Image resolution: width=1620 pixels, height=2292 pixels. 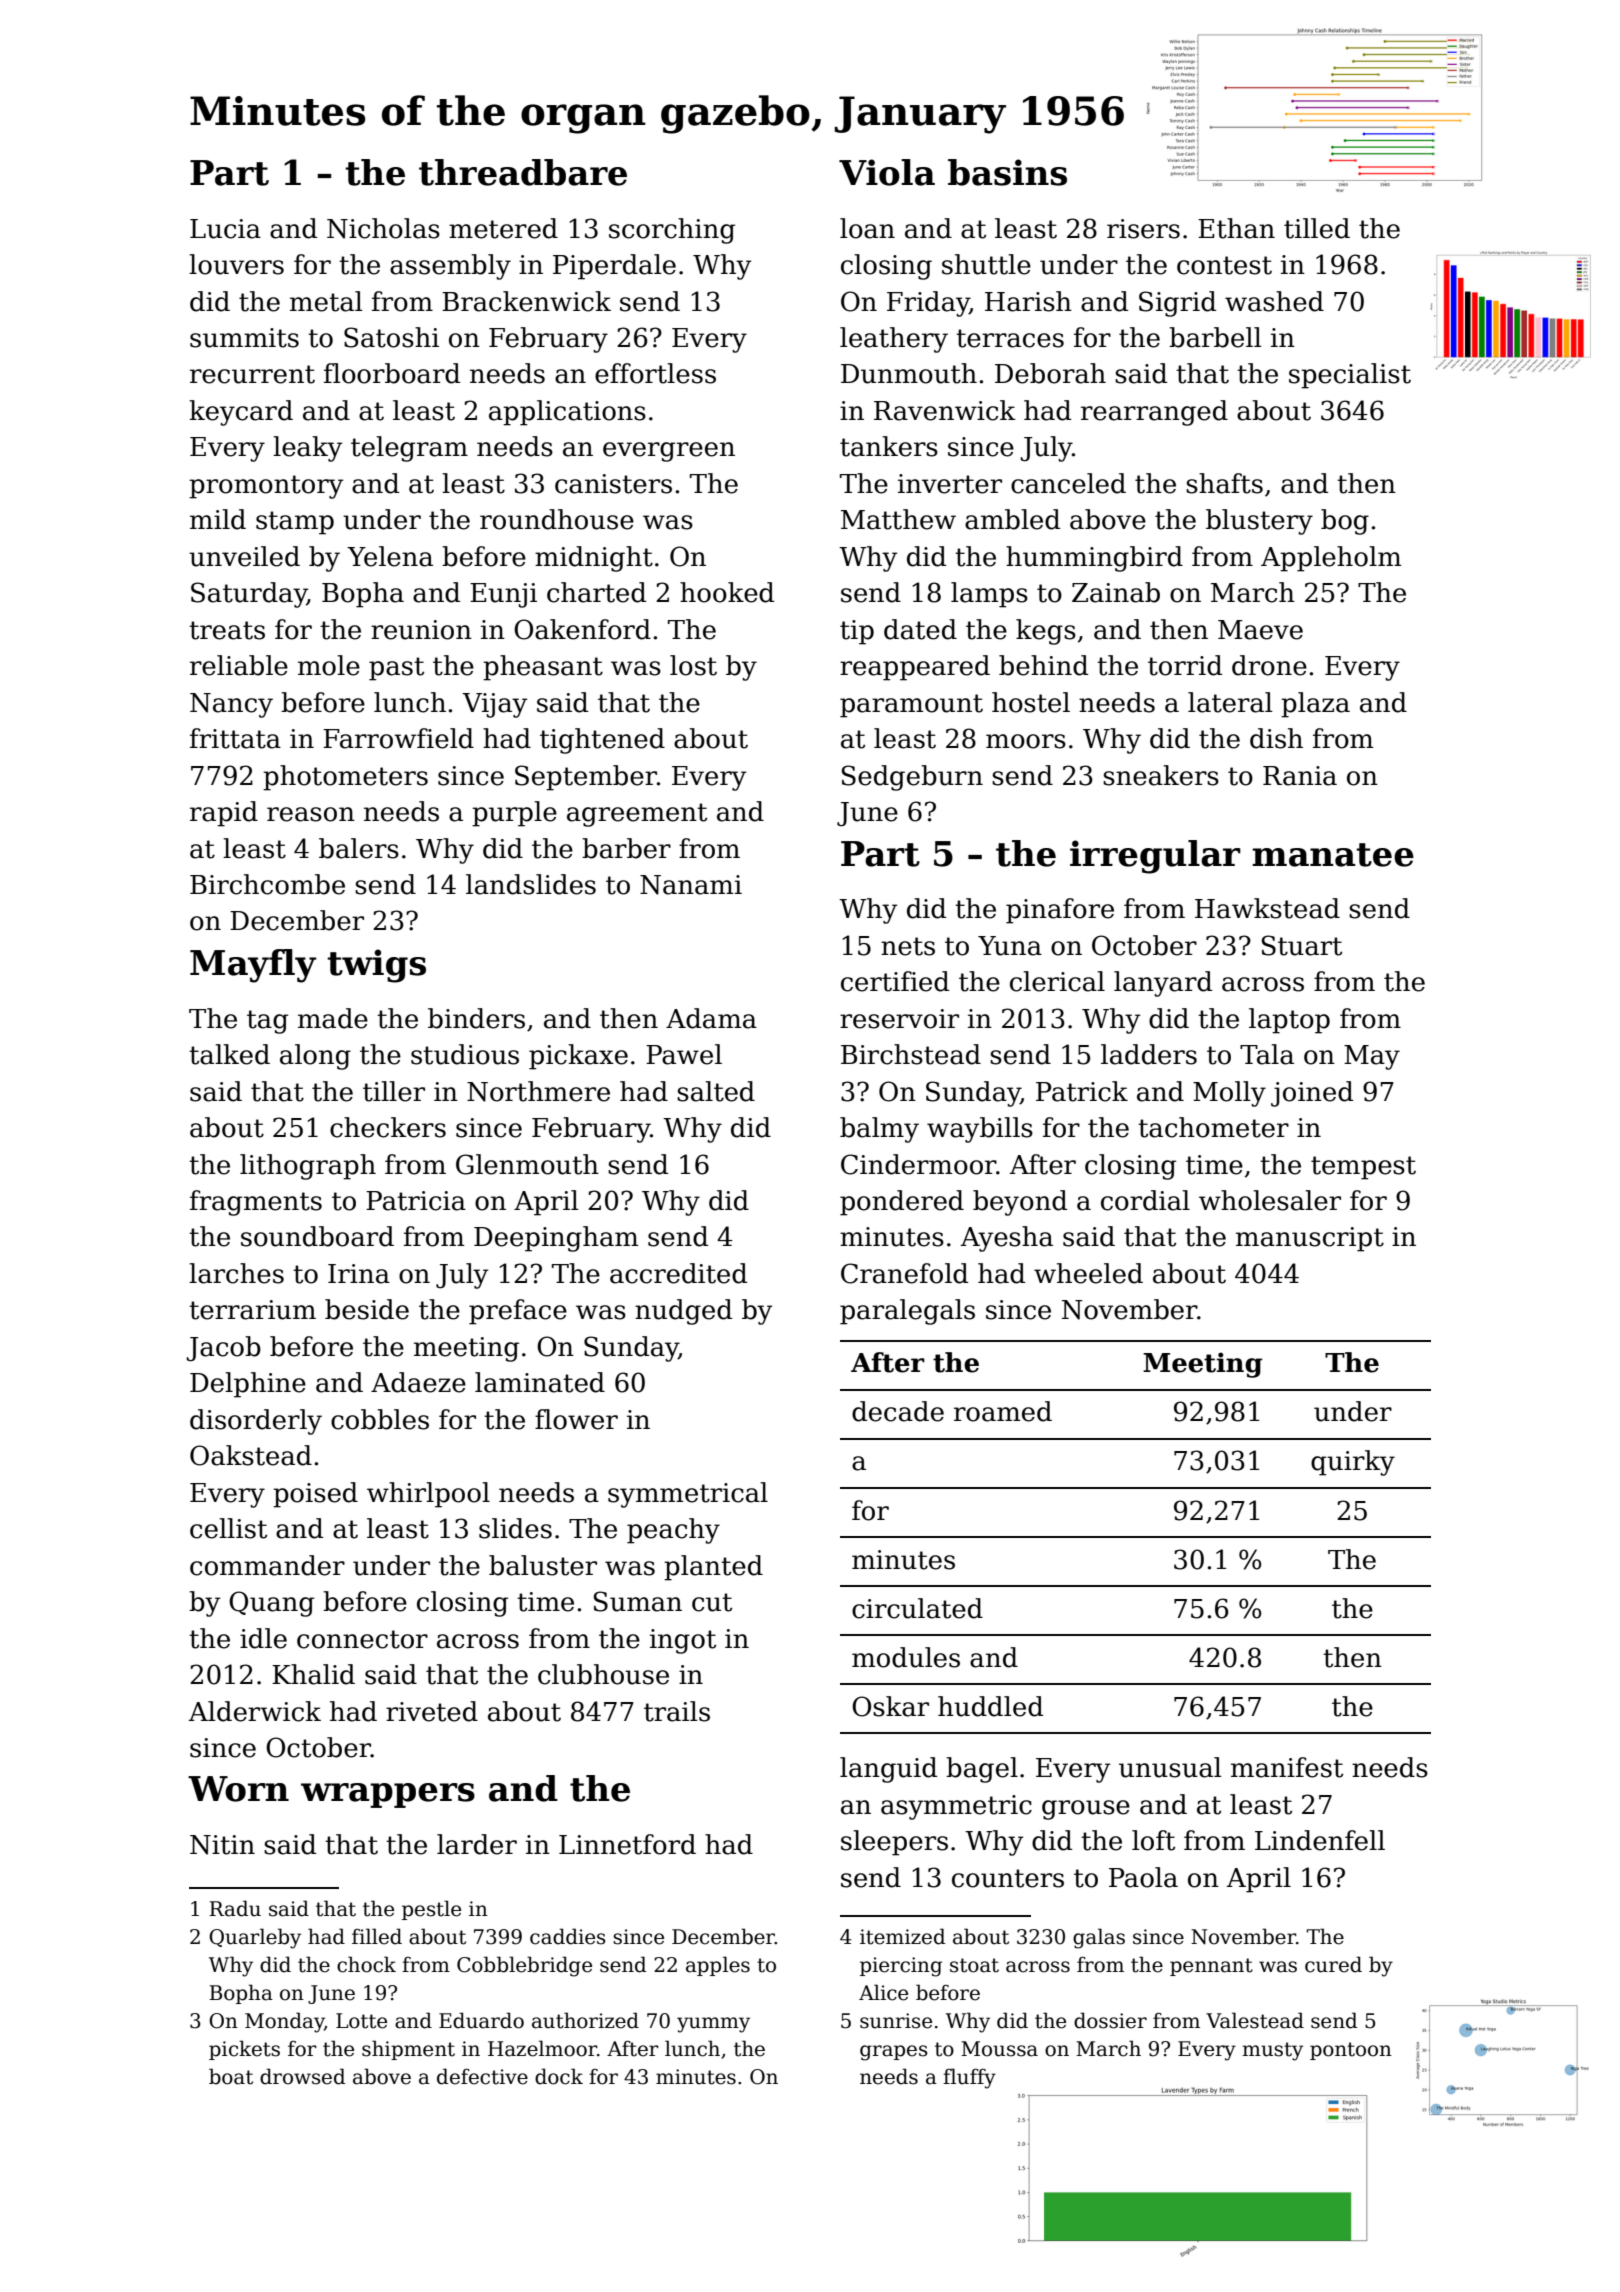 I want to click on hooked, so click(x=727, y=592).
